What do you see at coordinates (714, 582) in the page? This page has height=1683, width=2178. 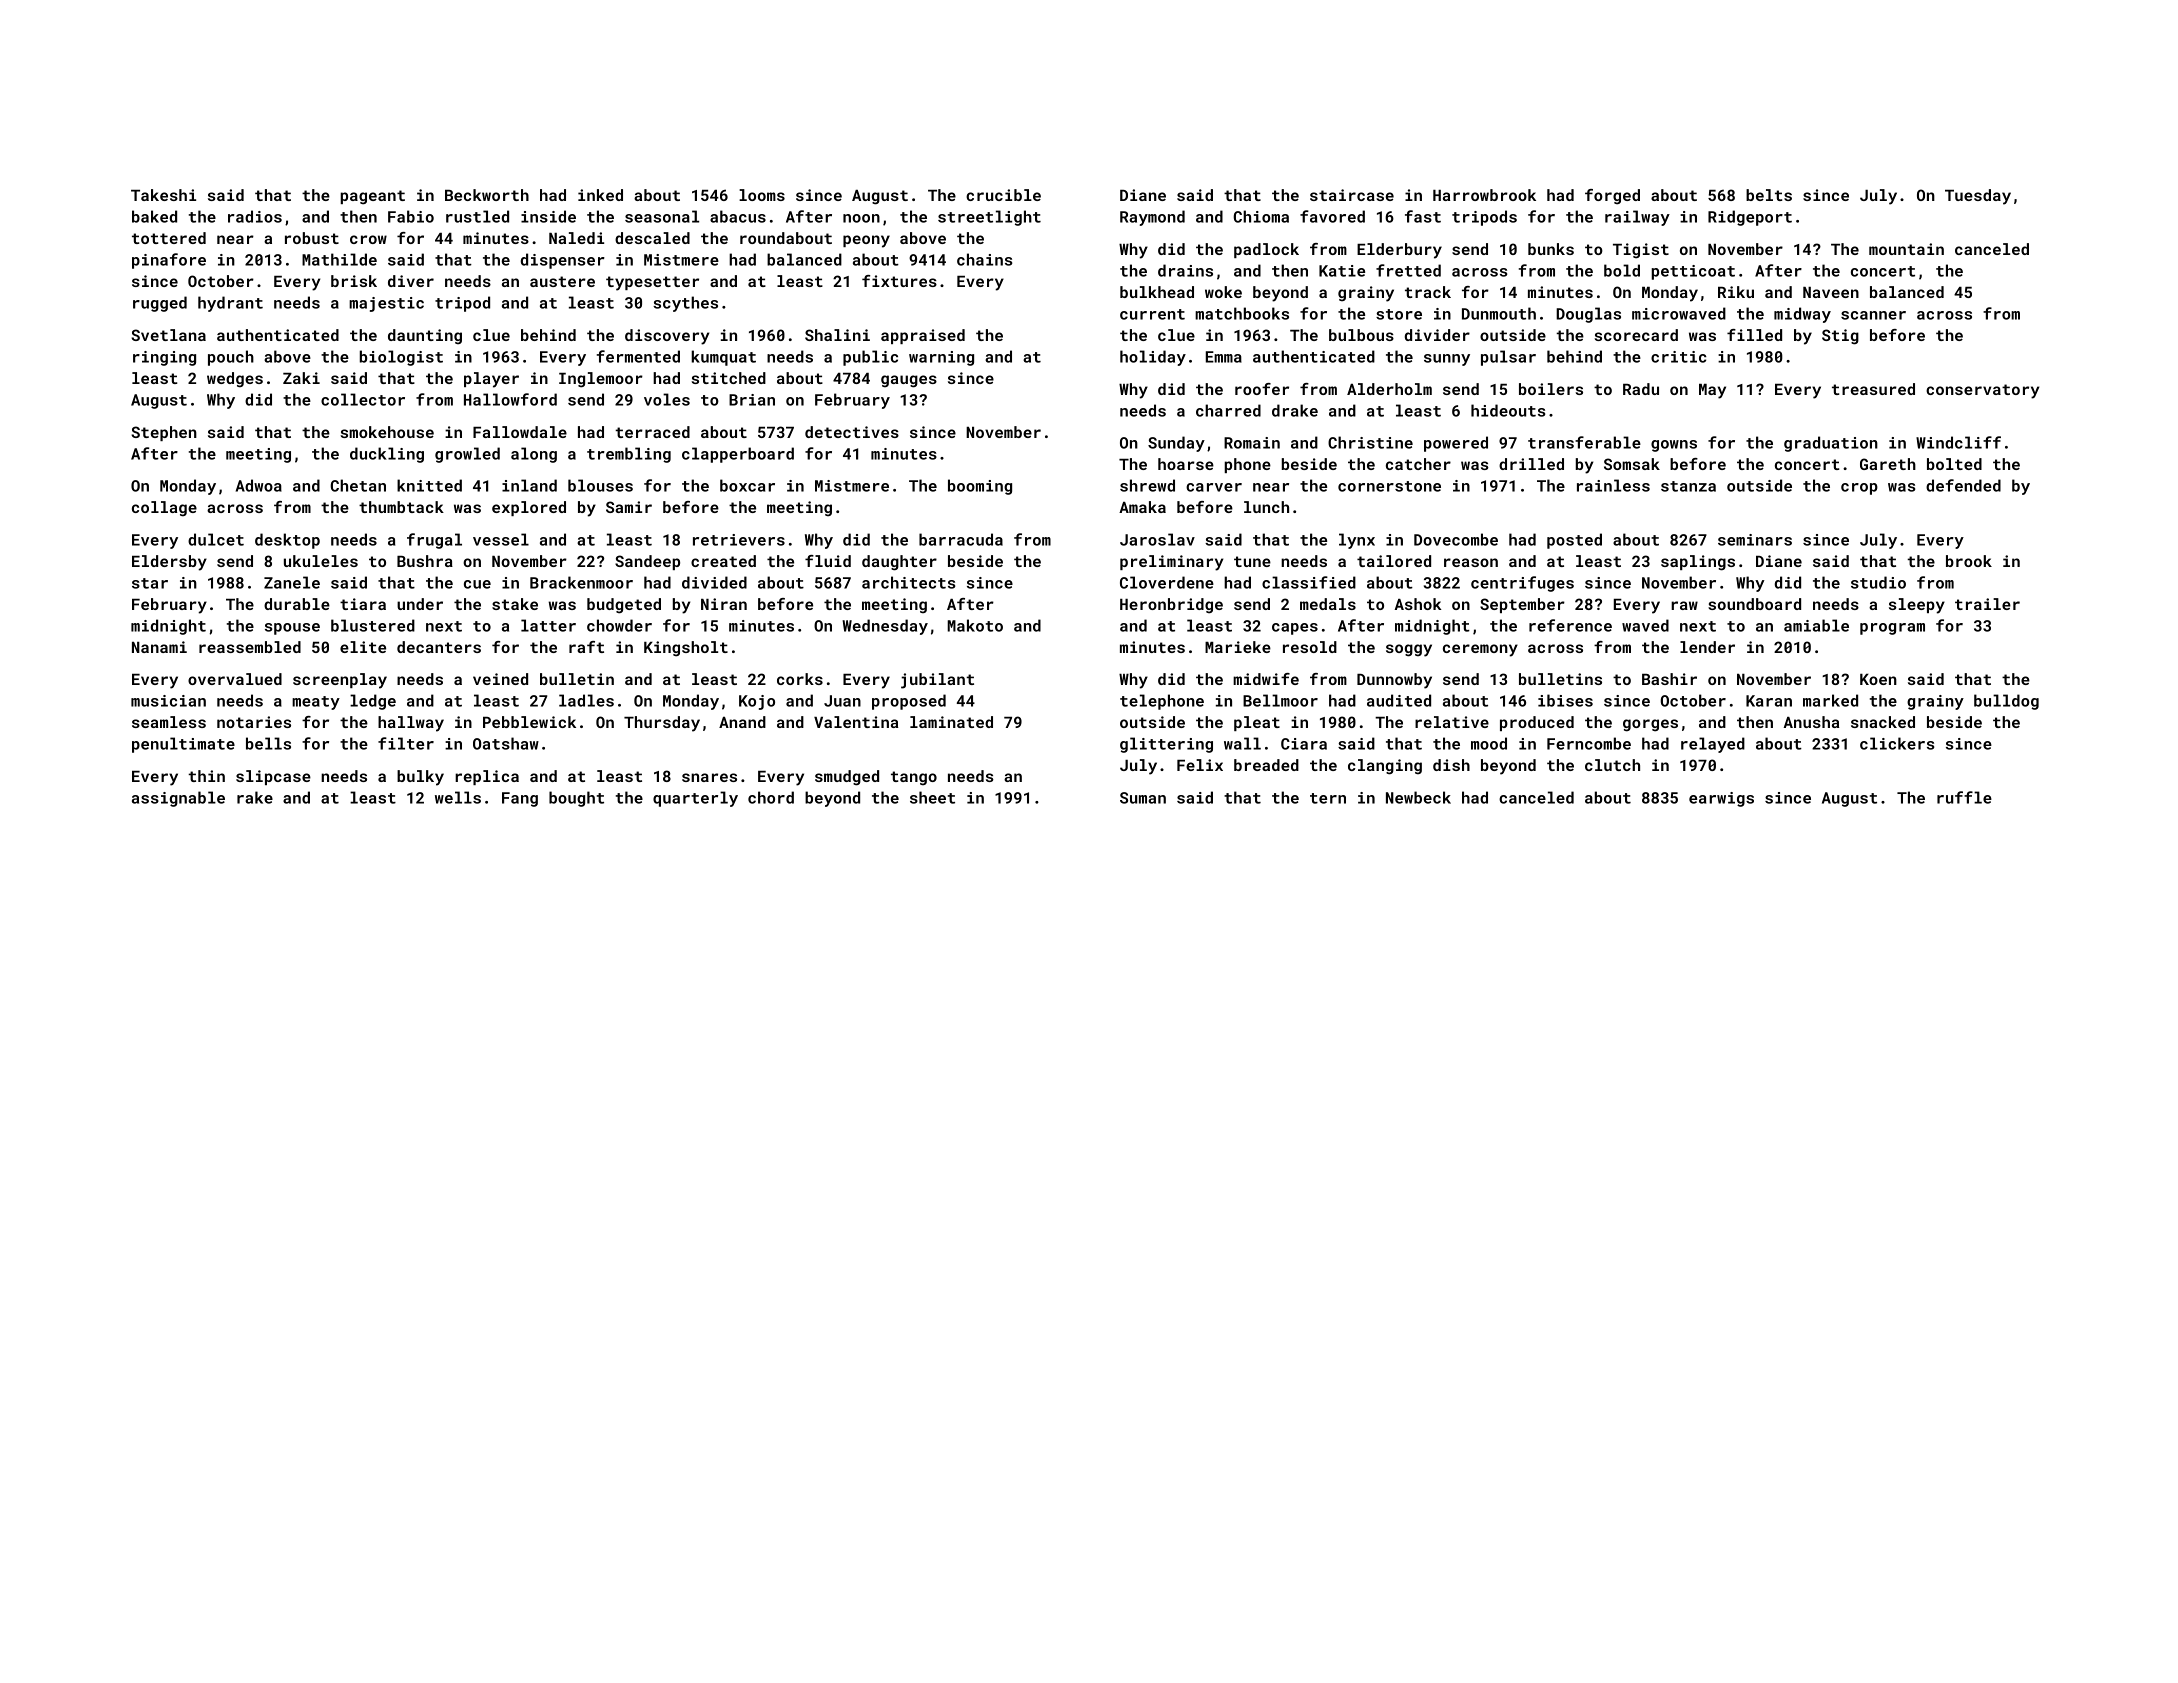 I see `divided` at bounding box center [714, 582].
